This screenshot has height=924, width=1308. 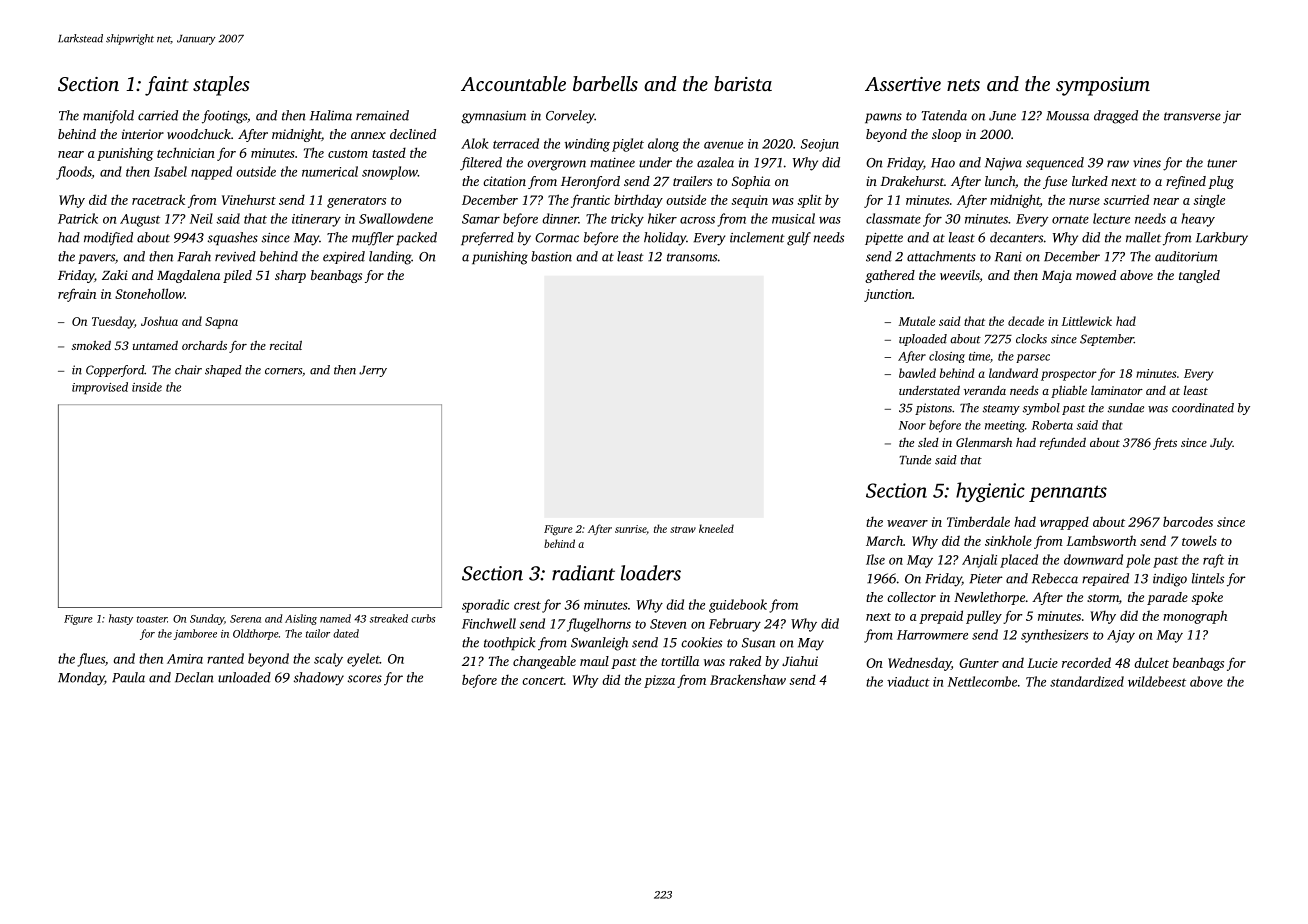 What do you see at coordinates (917, 373) in the screenshot?
I see `bawled` at bounding box center [917, 373].
